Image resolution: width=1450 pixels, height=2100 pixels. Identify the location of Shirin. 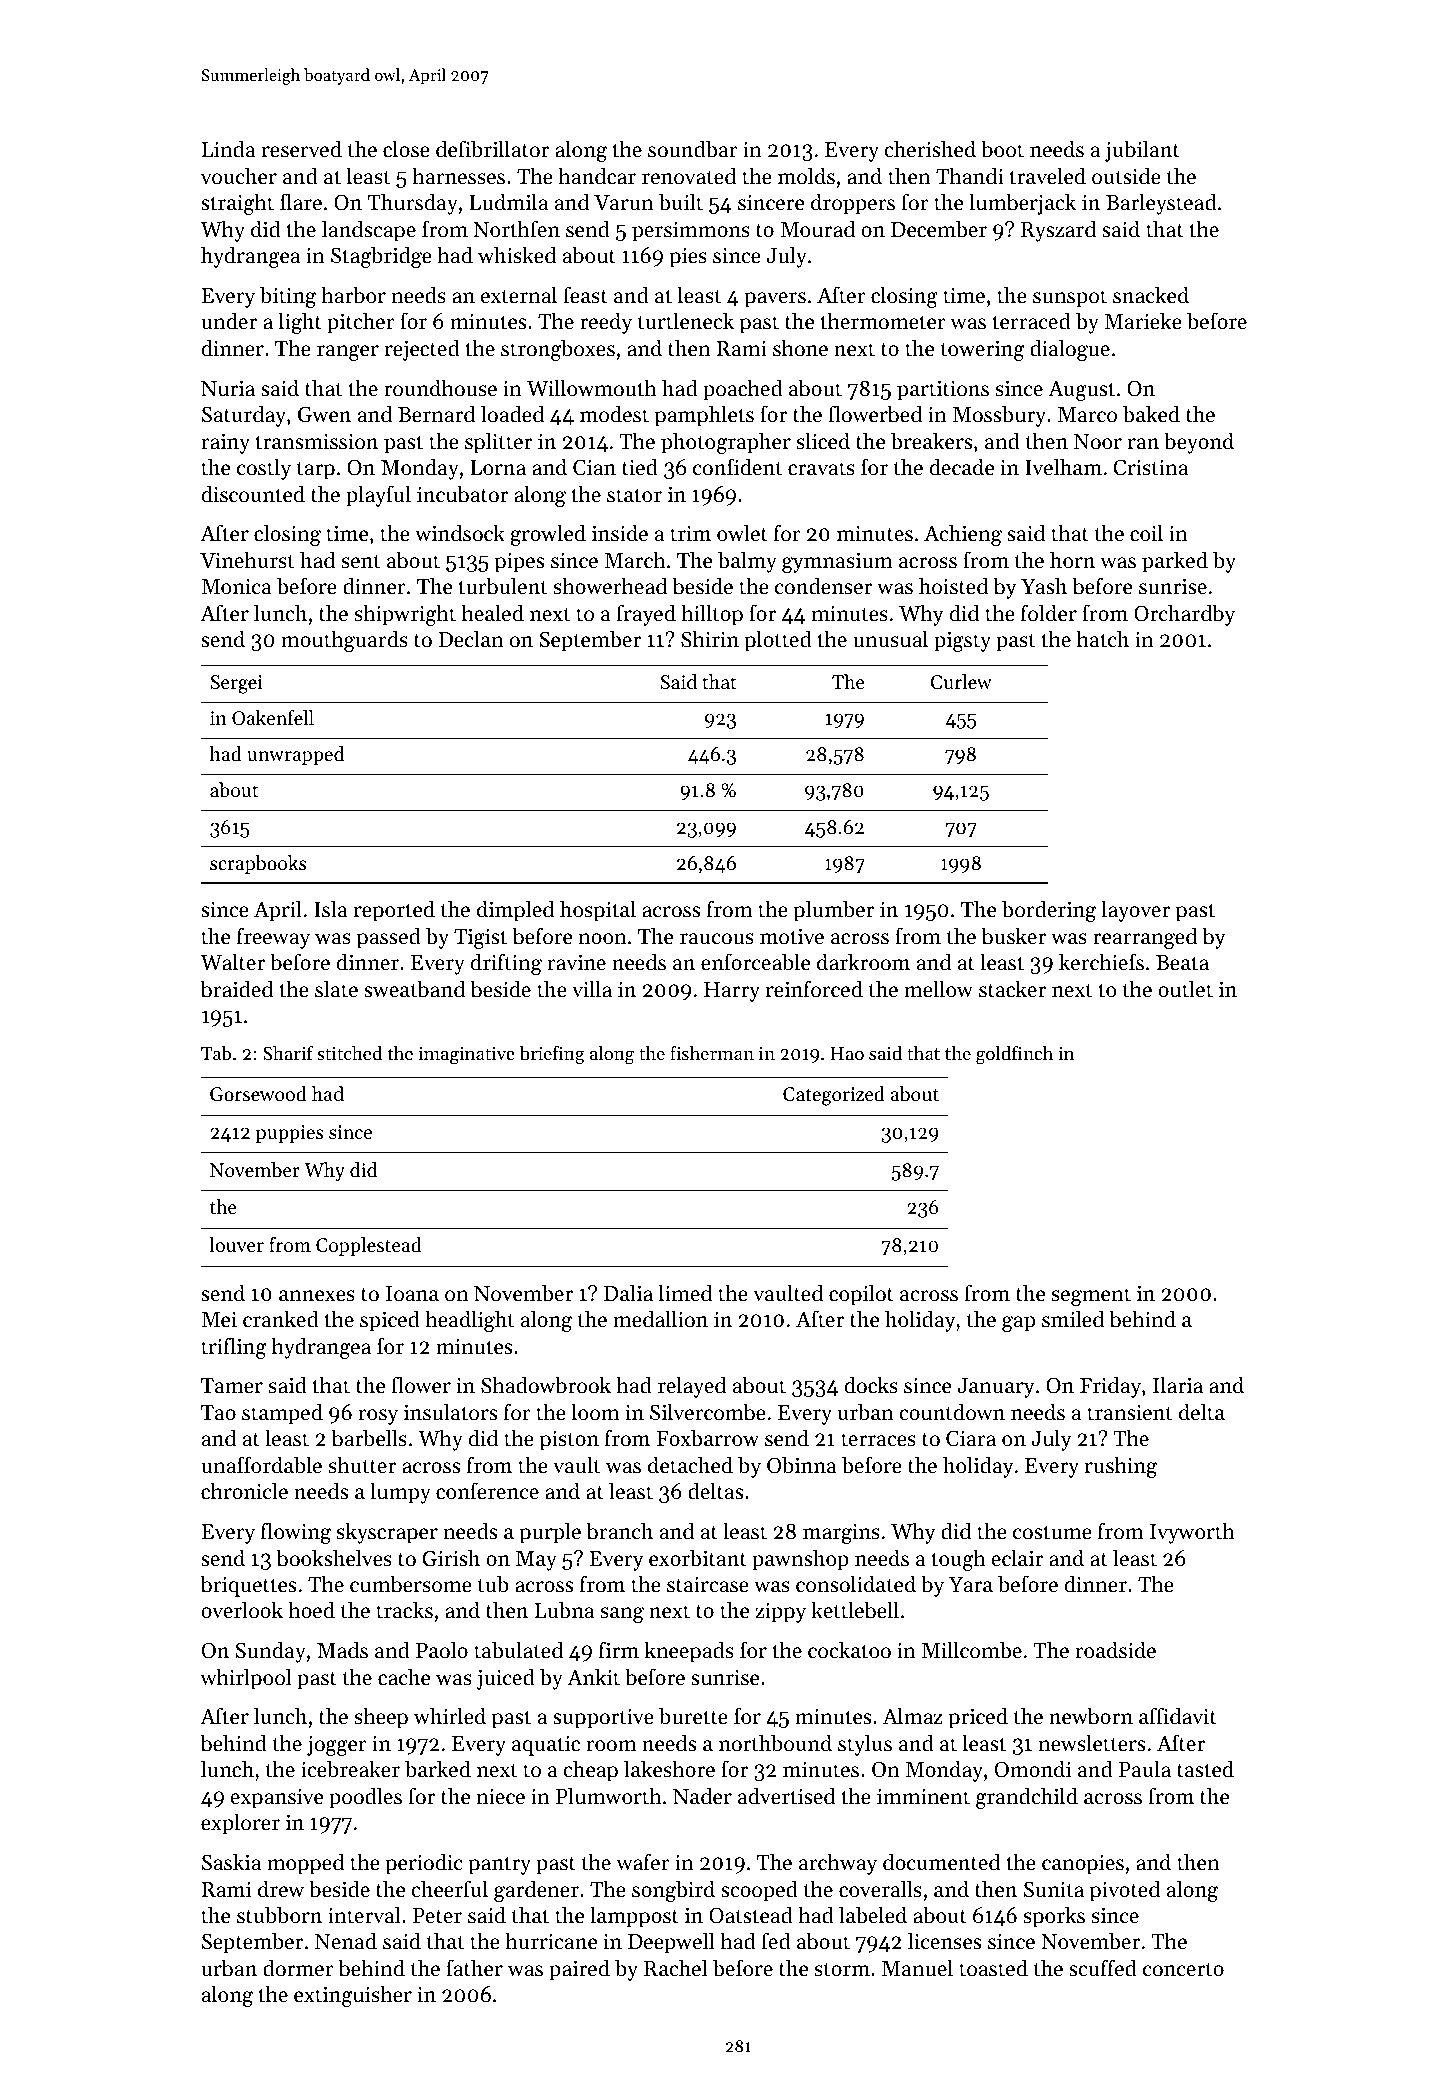
(710, 639).
